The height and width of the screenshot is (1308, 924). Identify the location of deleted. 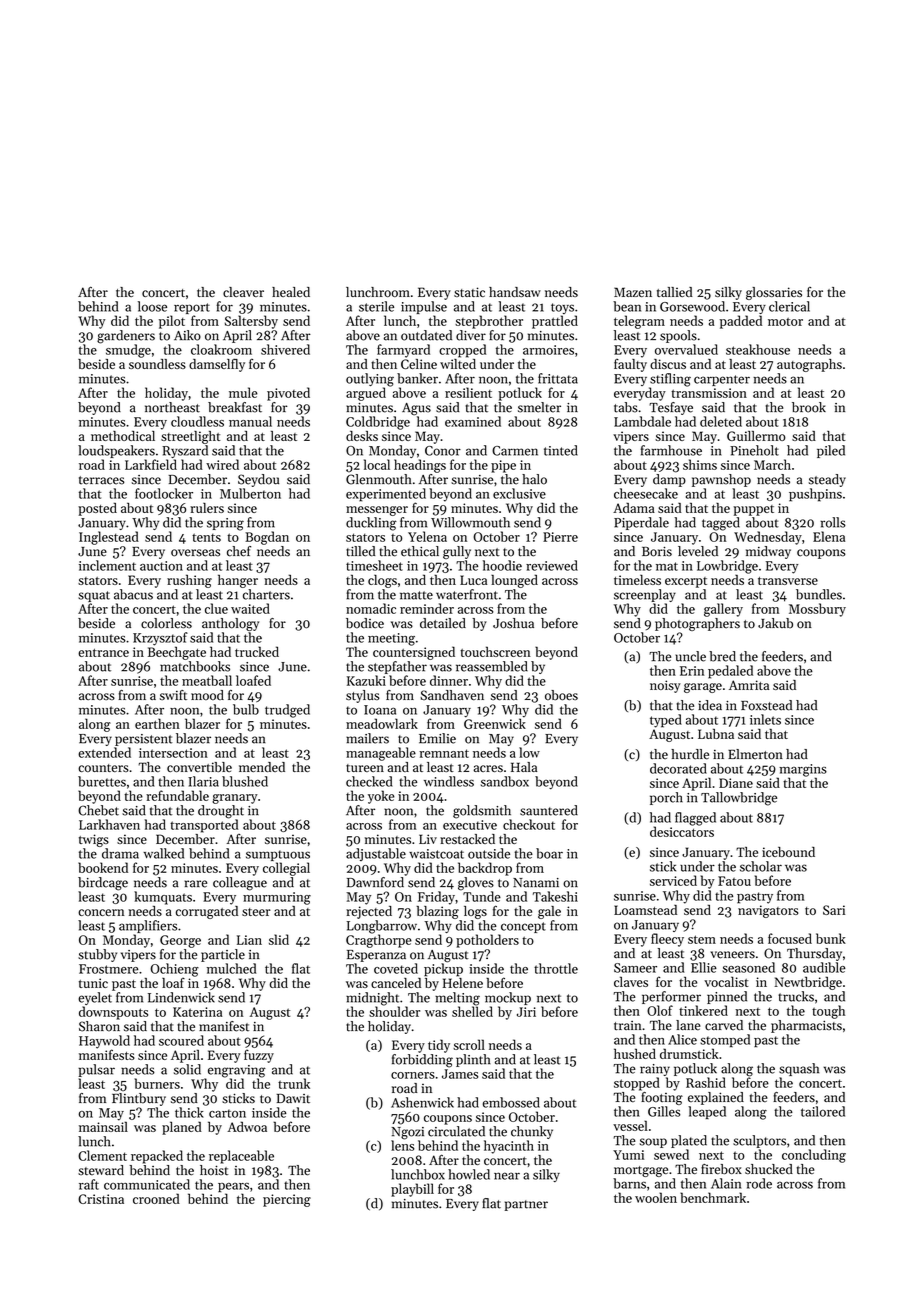
(721, 421).
